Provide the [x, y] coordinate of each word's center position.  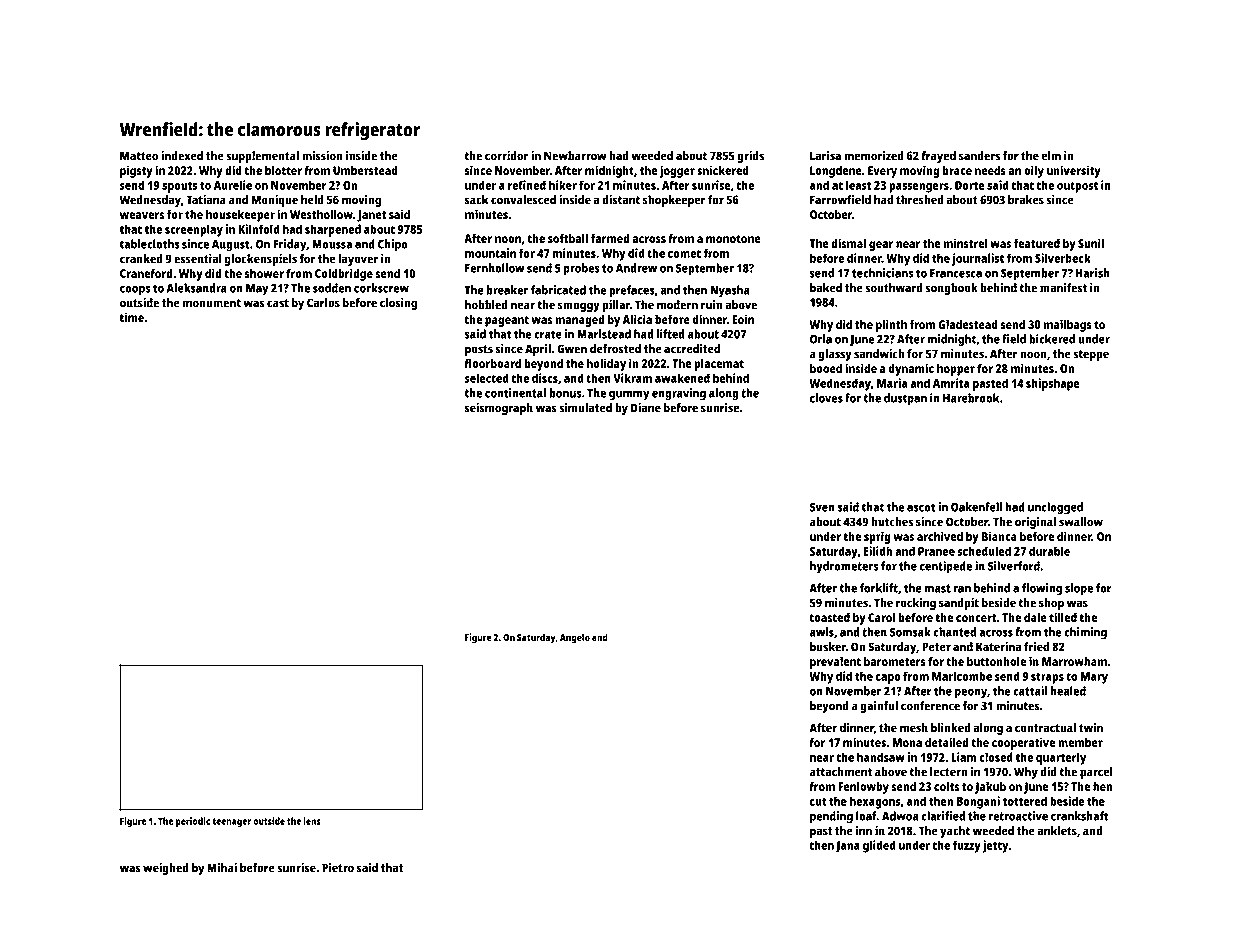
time [131, 317]
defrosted [615, 349]
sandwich [879, 354]
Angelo [575, 638]
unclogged [1055, 508]
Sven [822, 507]
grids [751, 157]
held [312, 200]
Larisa [825, 156]
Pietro [338, 868]
